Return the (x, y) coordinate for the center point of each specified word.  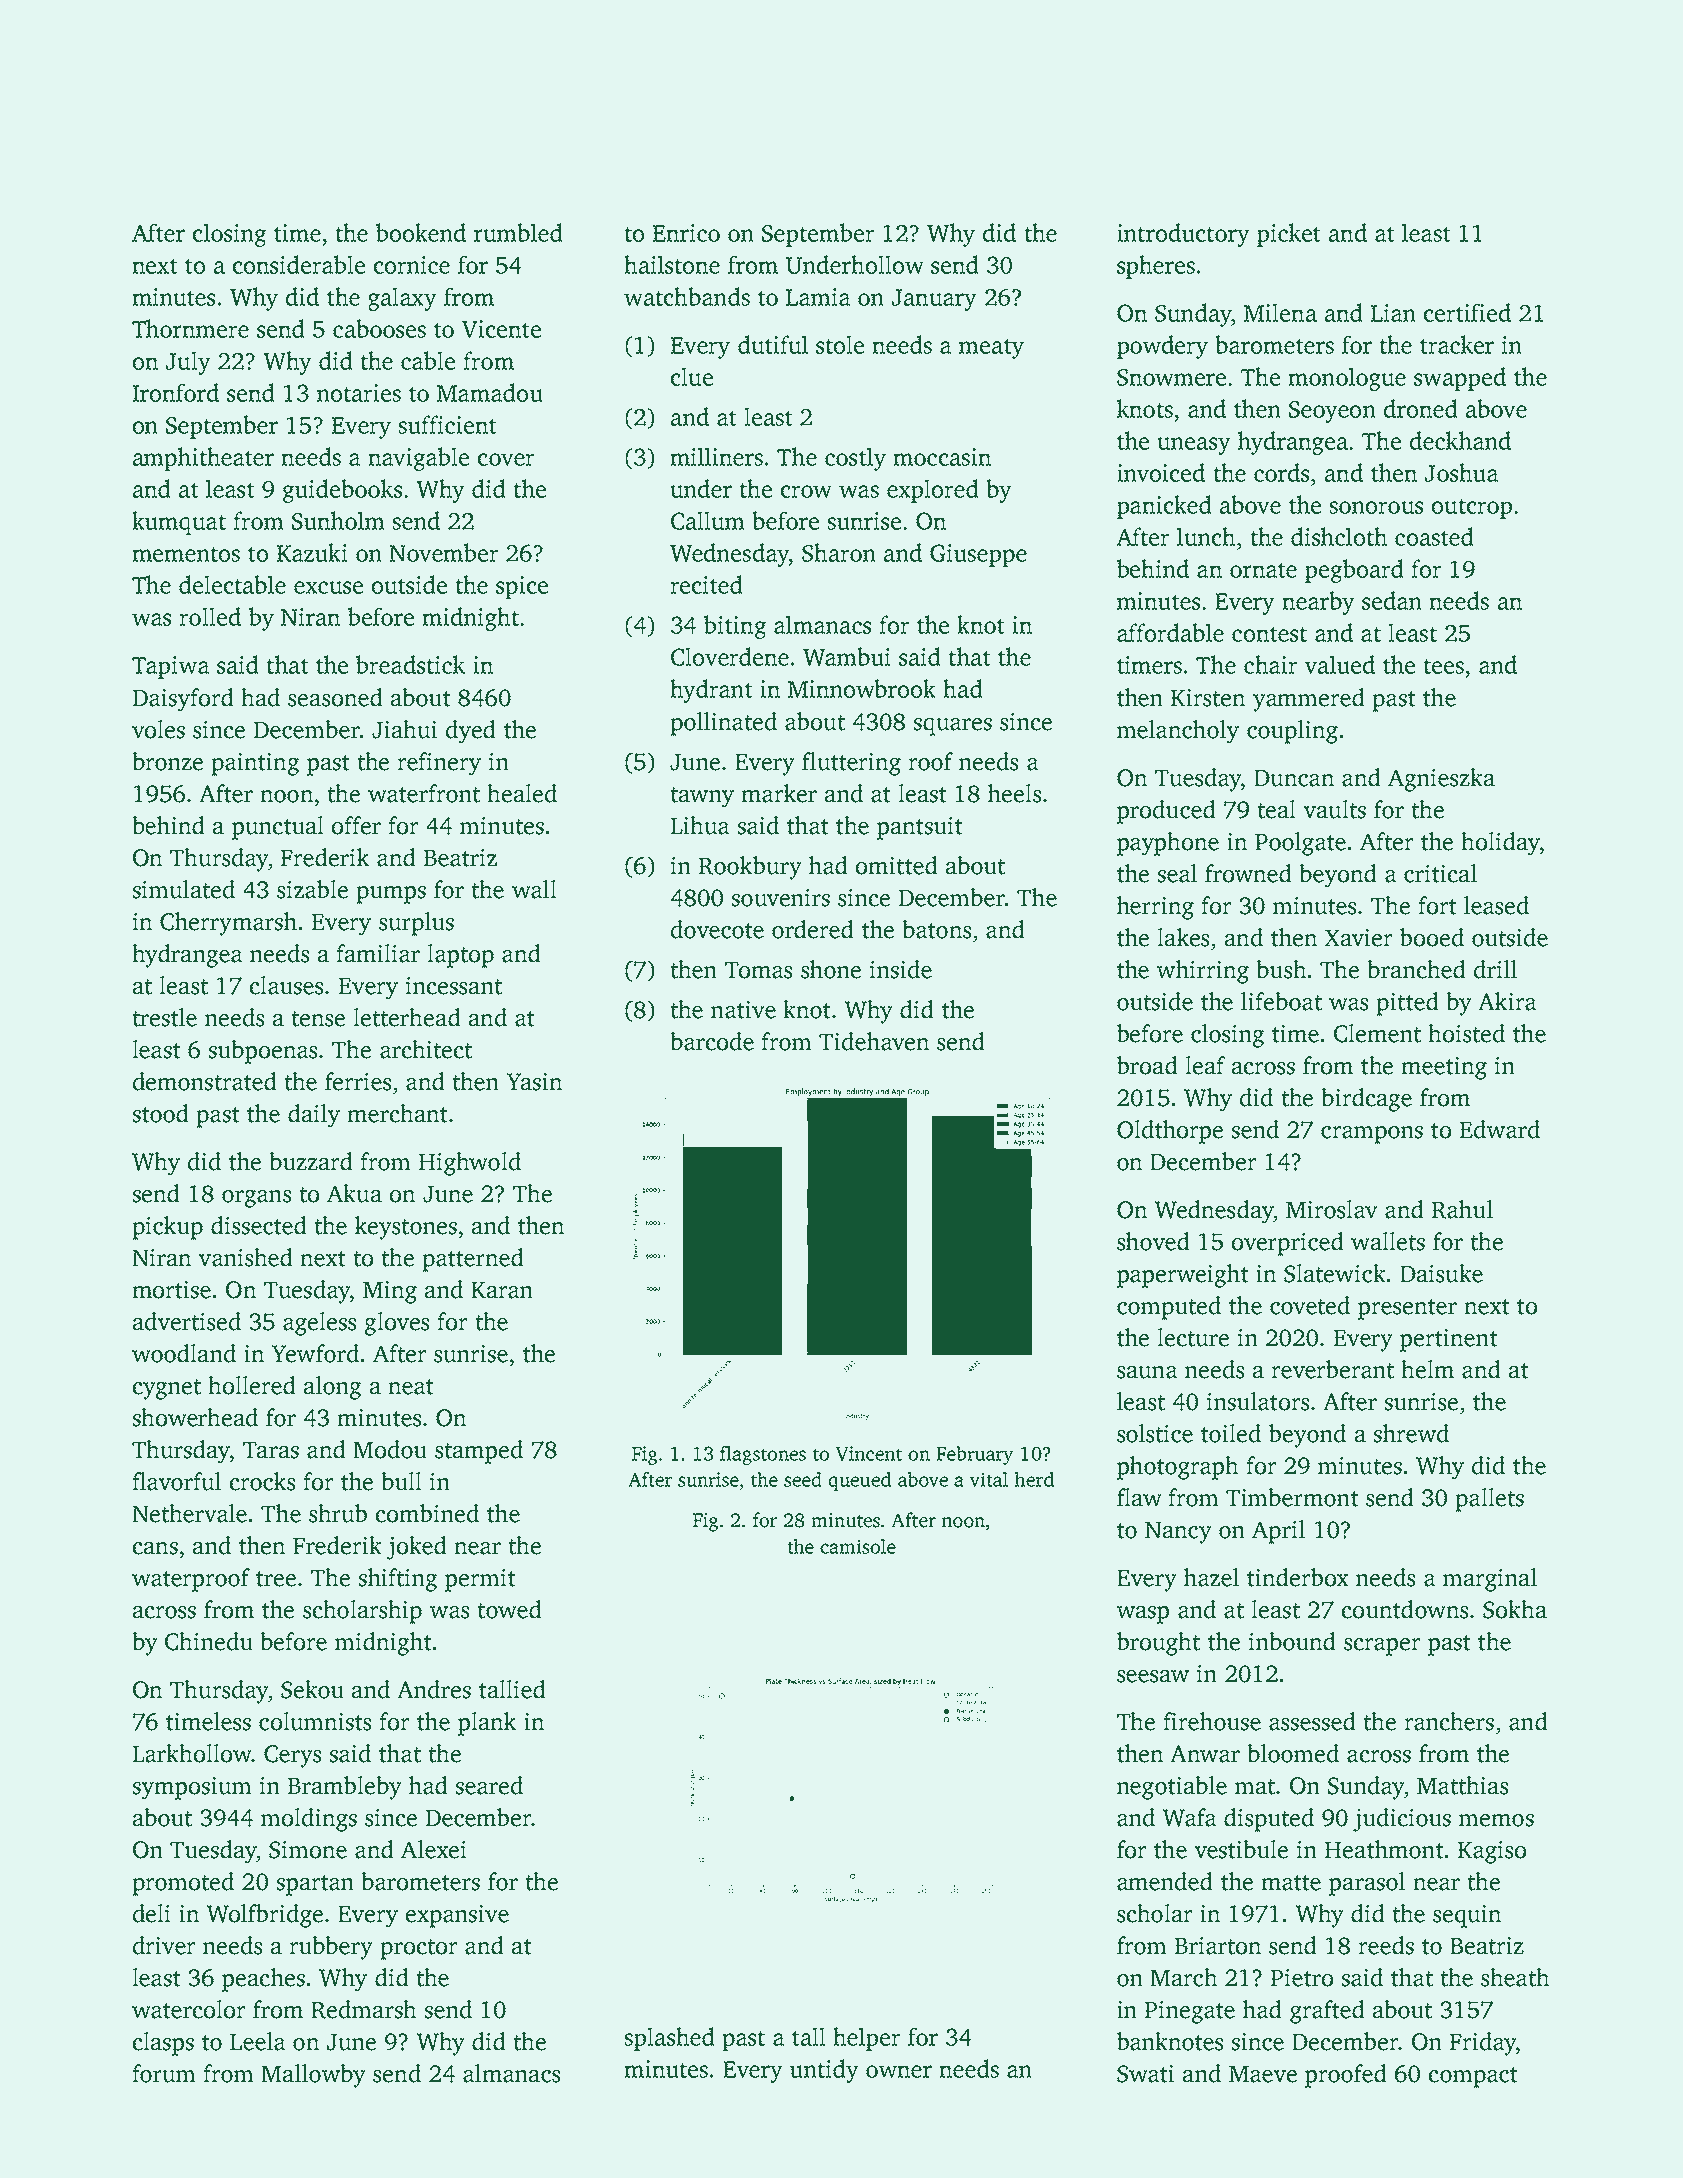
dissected (259, 1225)
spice (522, 587)
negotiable (1172, 1788)
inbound (1292, 1641)
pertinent (1449, 1340)
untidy (824, 2071)
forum (164, 2073)
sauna (1147, 1372)
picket (1289, 235)
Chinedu (209, 1641)
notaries (359, 393)
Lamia (818, 297)
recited (706, 584)
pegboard (1354, 571)
